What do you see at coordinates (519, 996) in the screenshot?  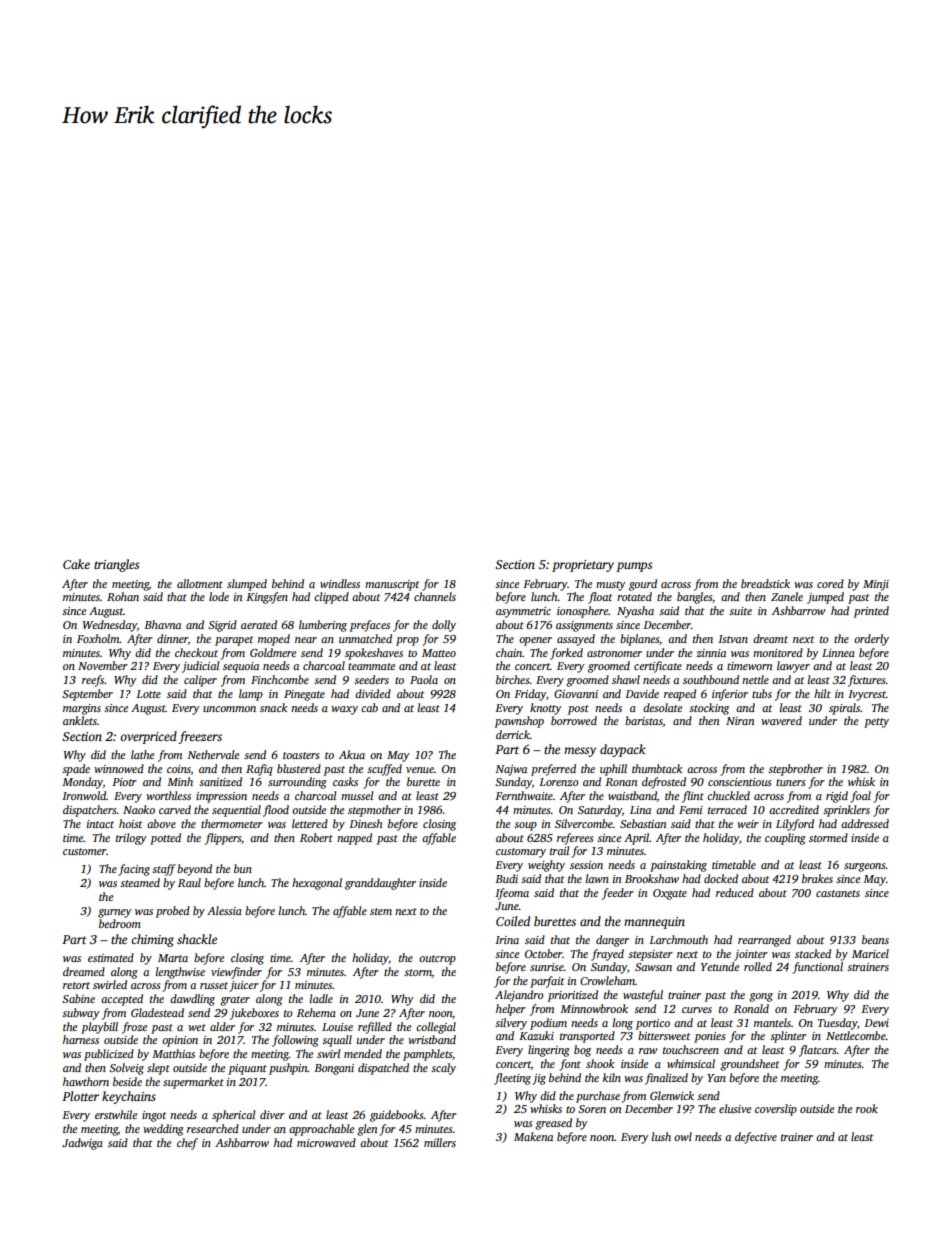 I see `Alejandro` at bounding box center [519, 996].
